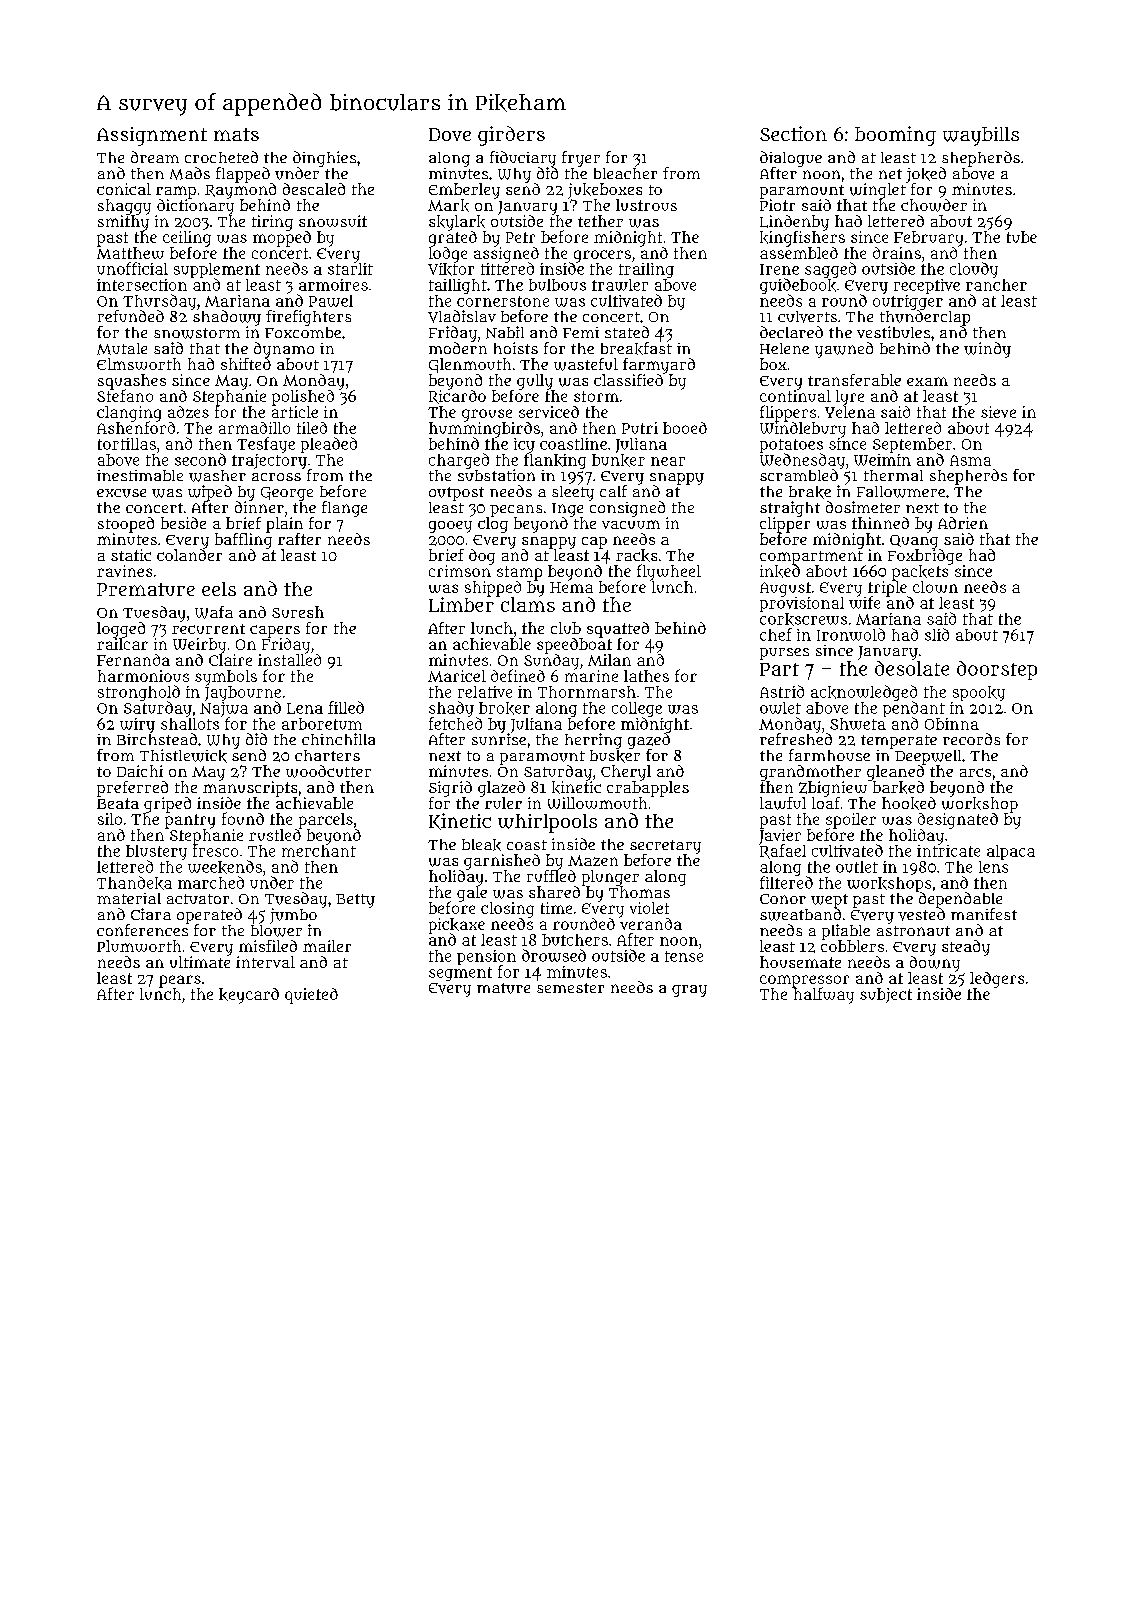 The width and height of the page is (1136, 1606). Describe the element at coordinates (327, 946) in the page. I see `mailer` at that location.
